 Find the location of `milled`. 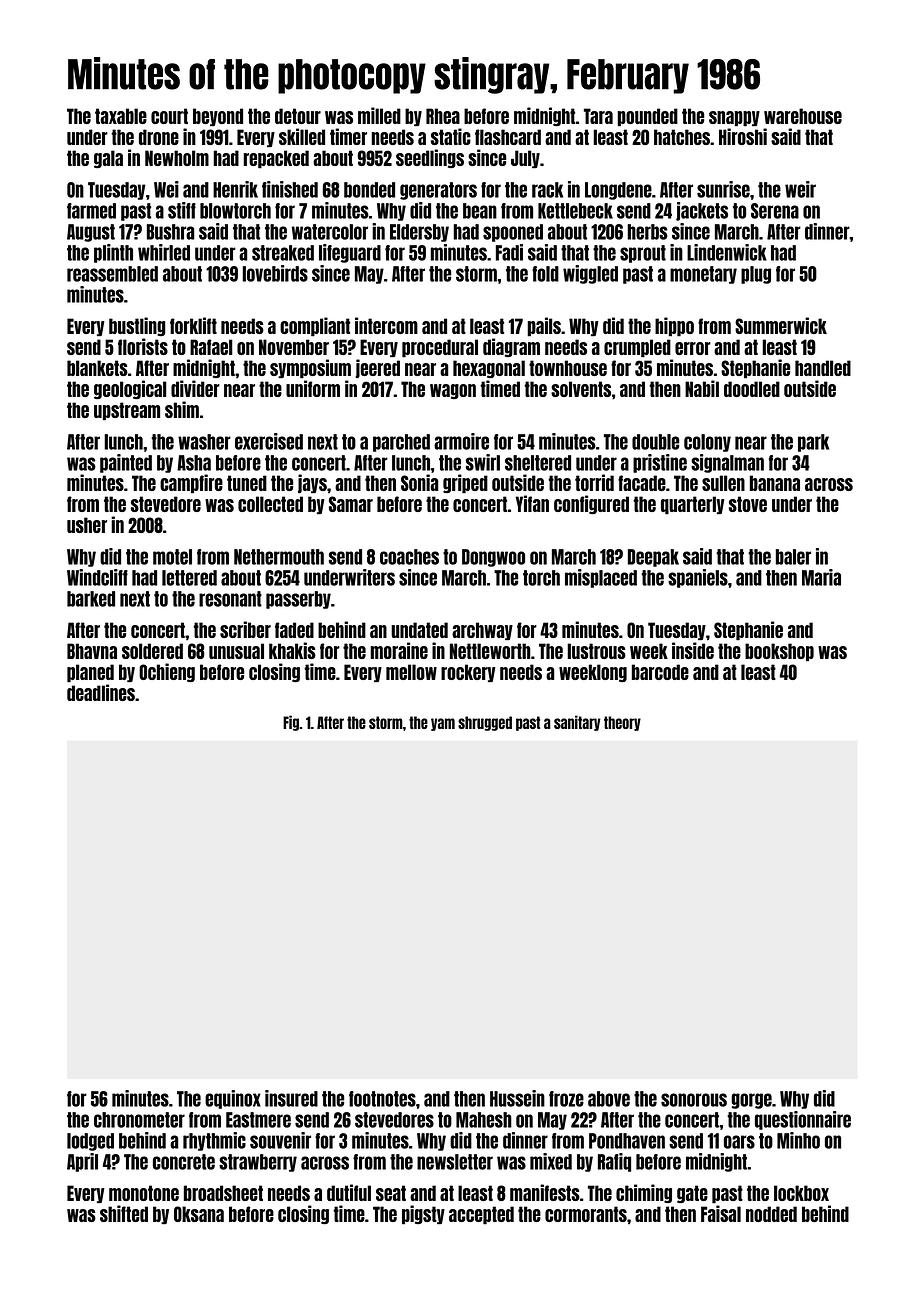

milled is located at coordinates (379, 115).
